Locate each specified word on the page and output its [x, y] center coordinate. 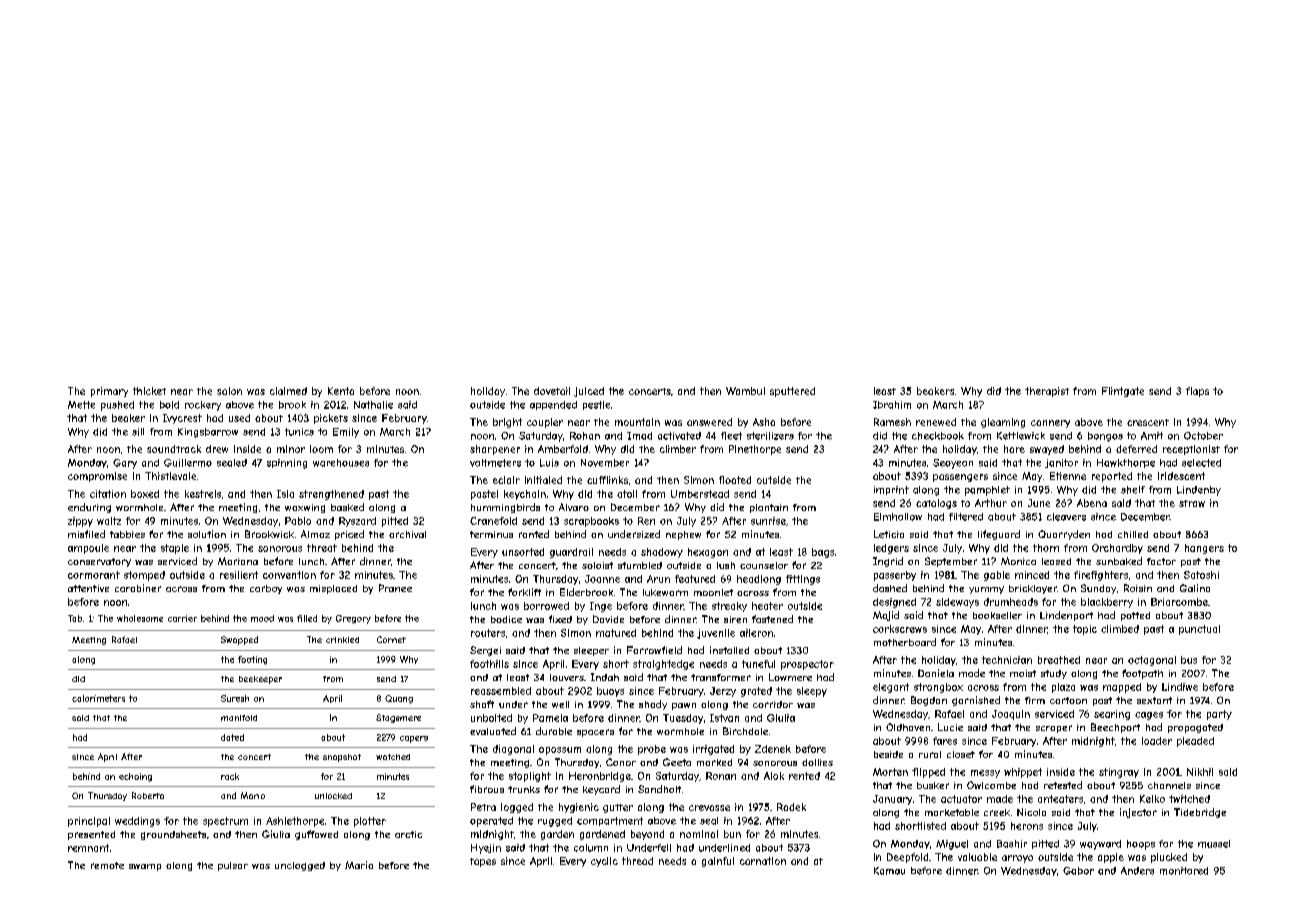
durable [554, 731]
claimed [288, 391]
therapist [1047, 392]
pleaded [1195, 742]
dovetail [552, 391]
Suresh [235, 698]
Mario [253, 795]
